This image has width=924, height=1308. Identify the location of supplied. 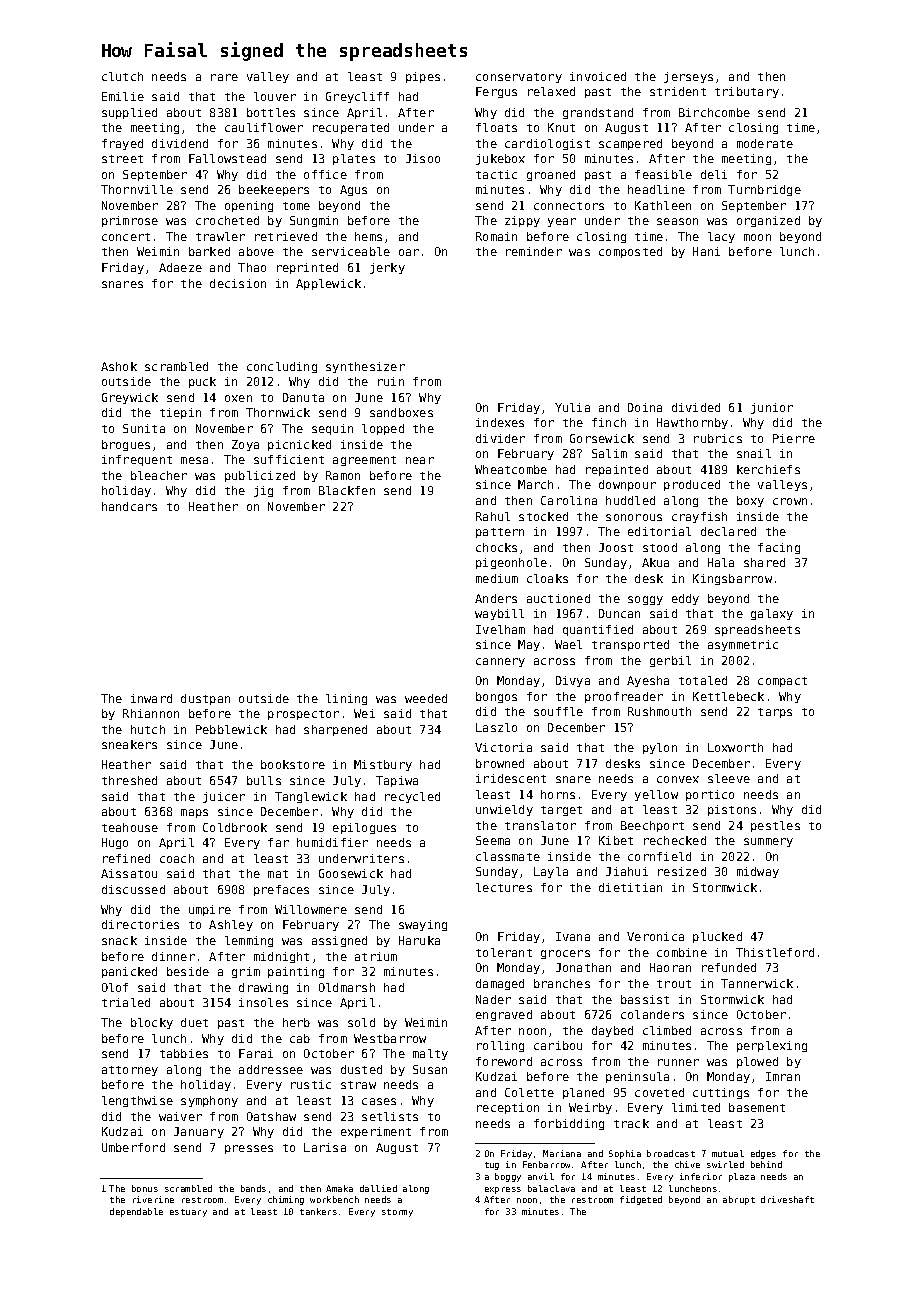
(129, 113).
